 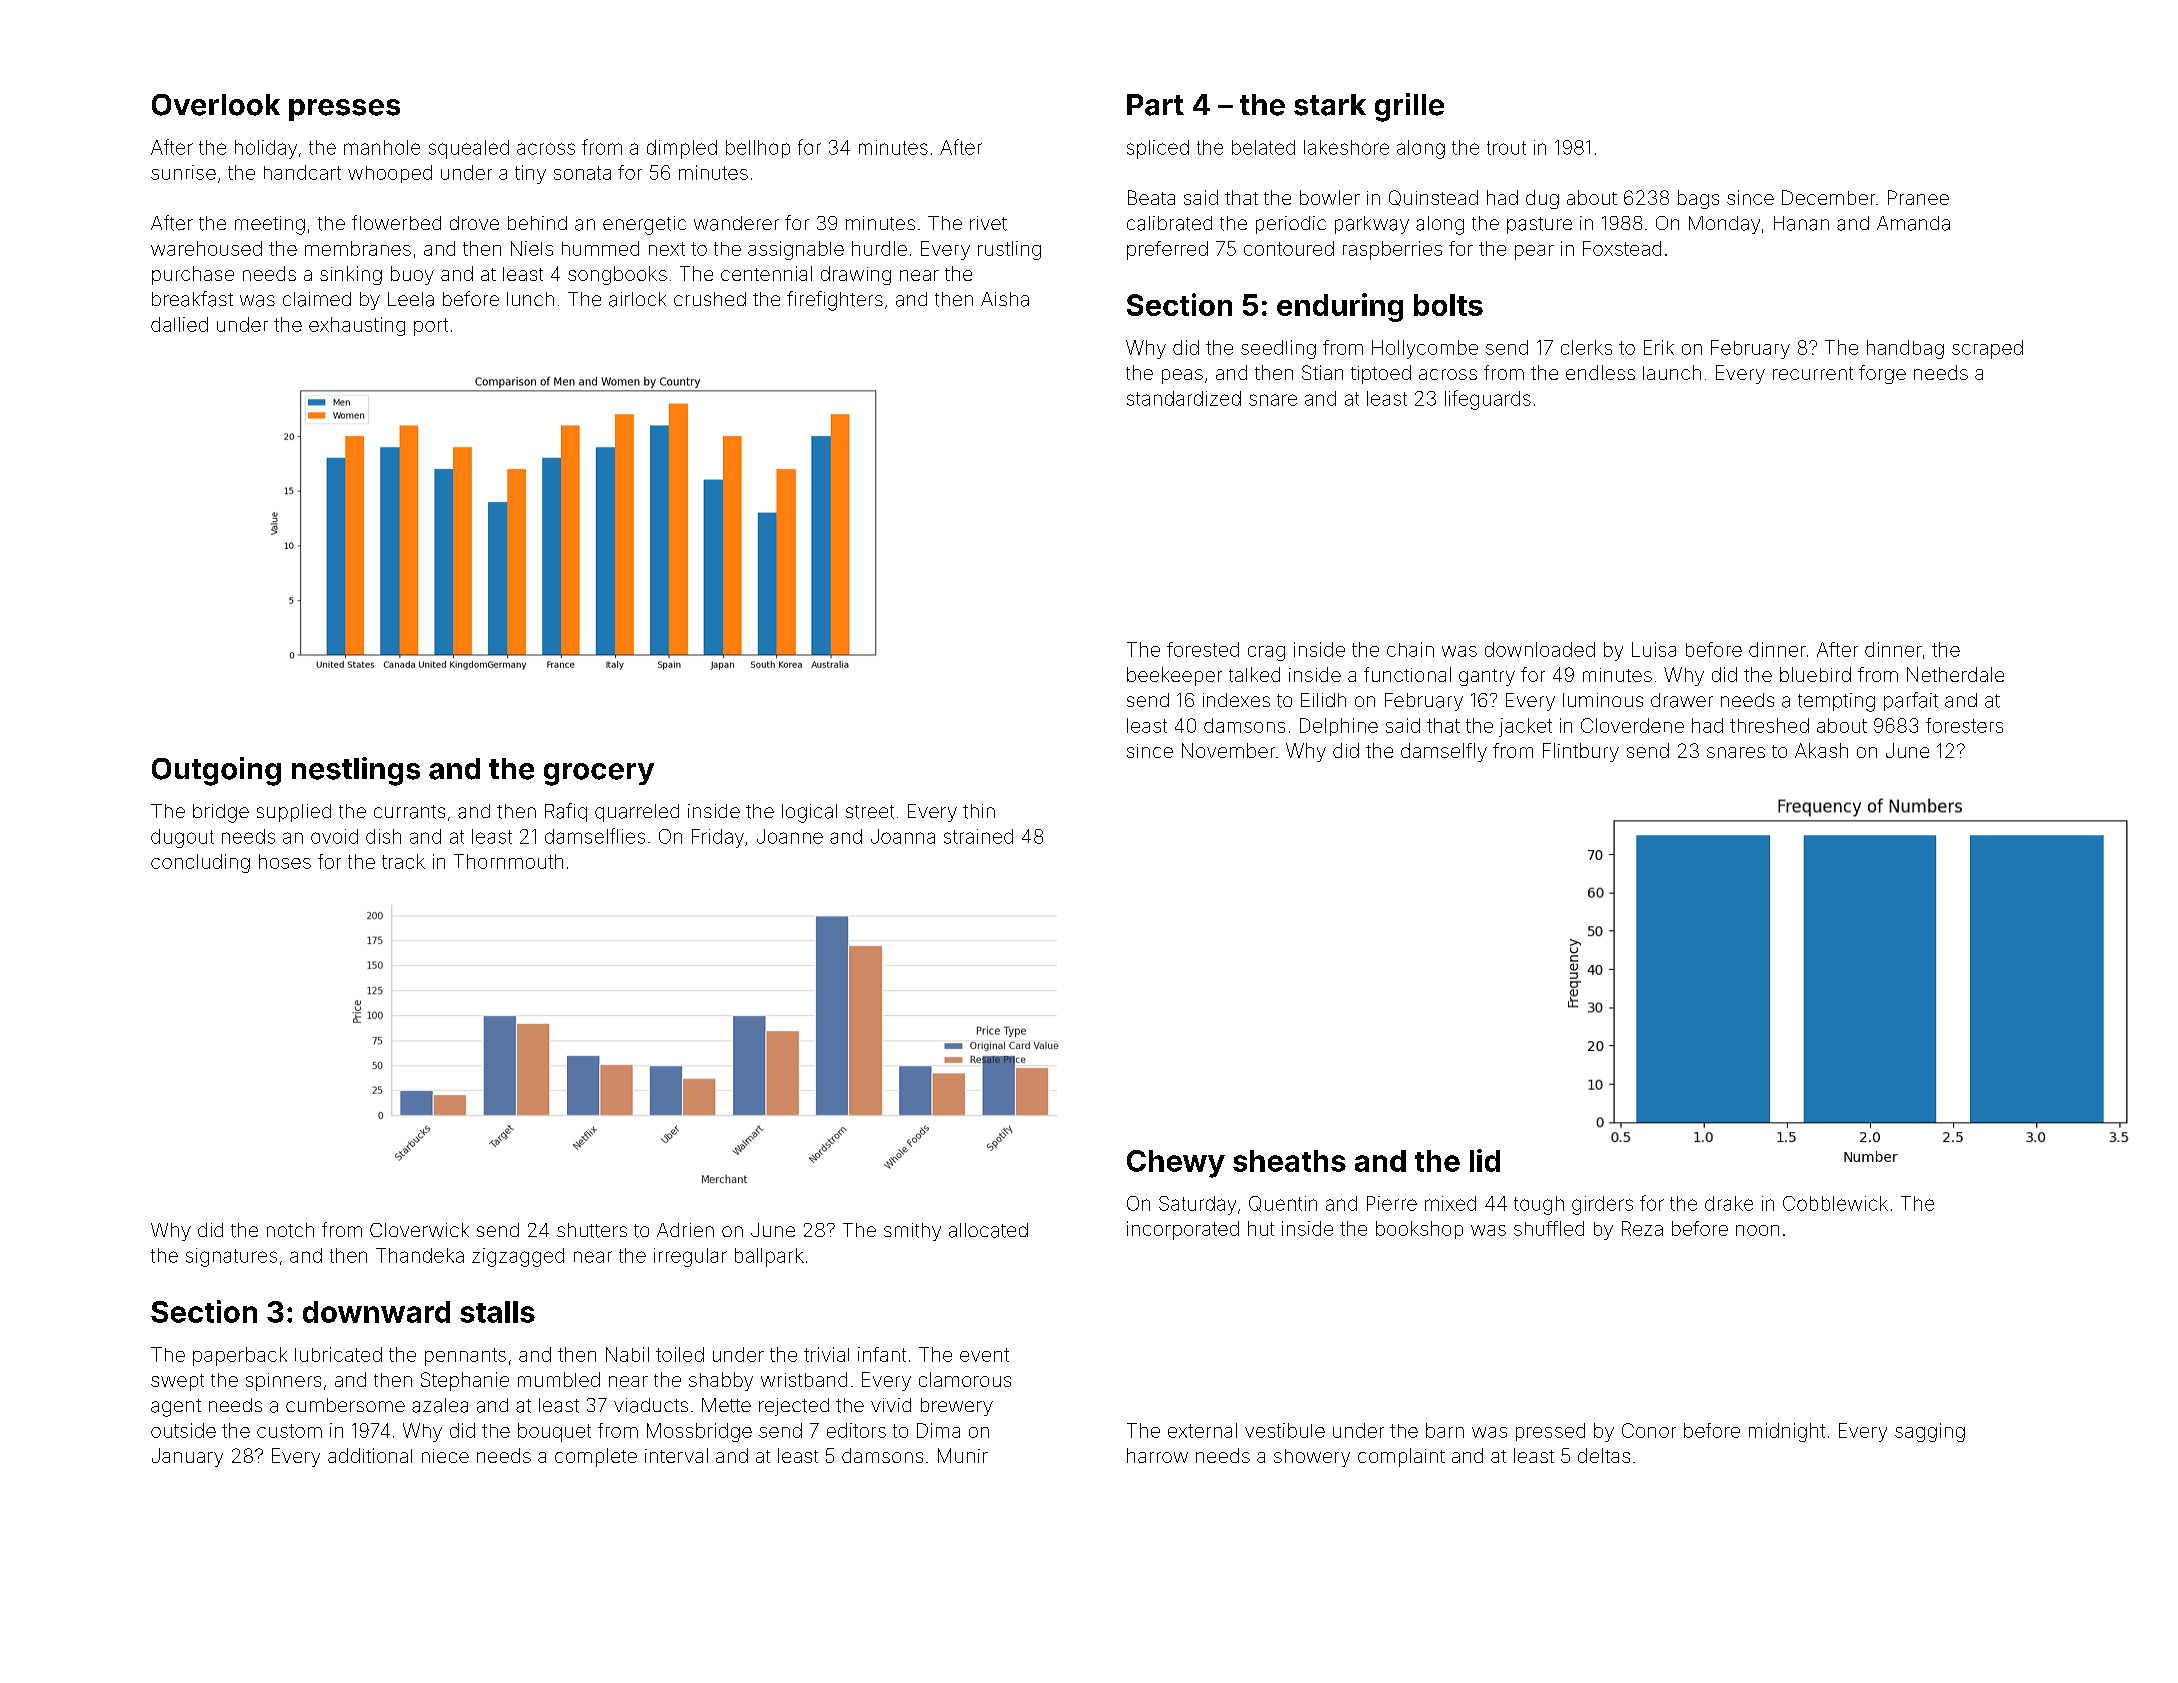 I want to click on harrow, so click(x=1157, y=1455).
